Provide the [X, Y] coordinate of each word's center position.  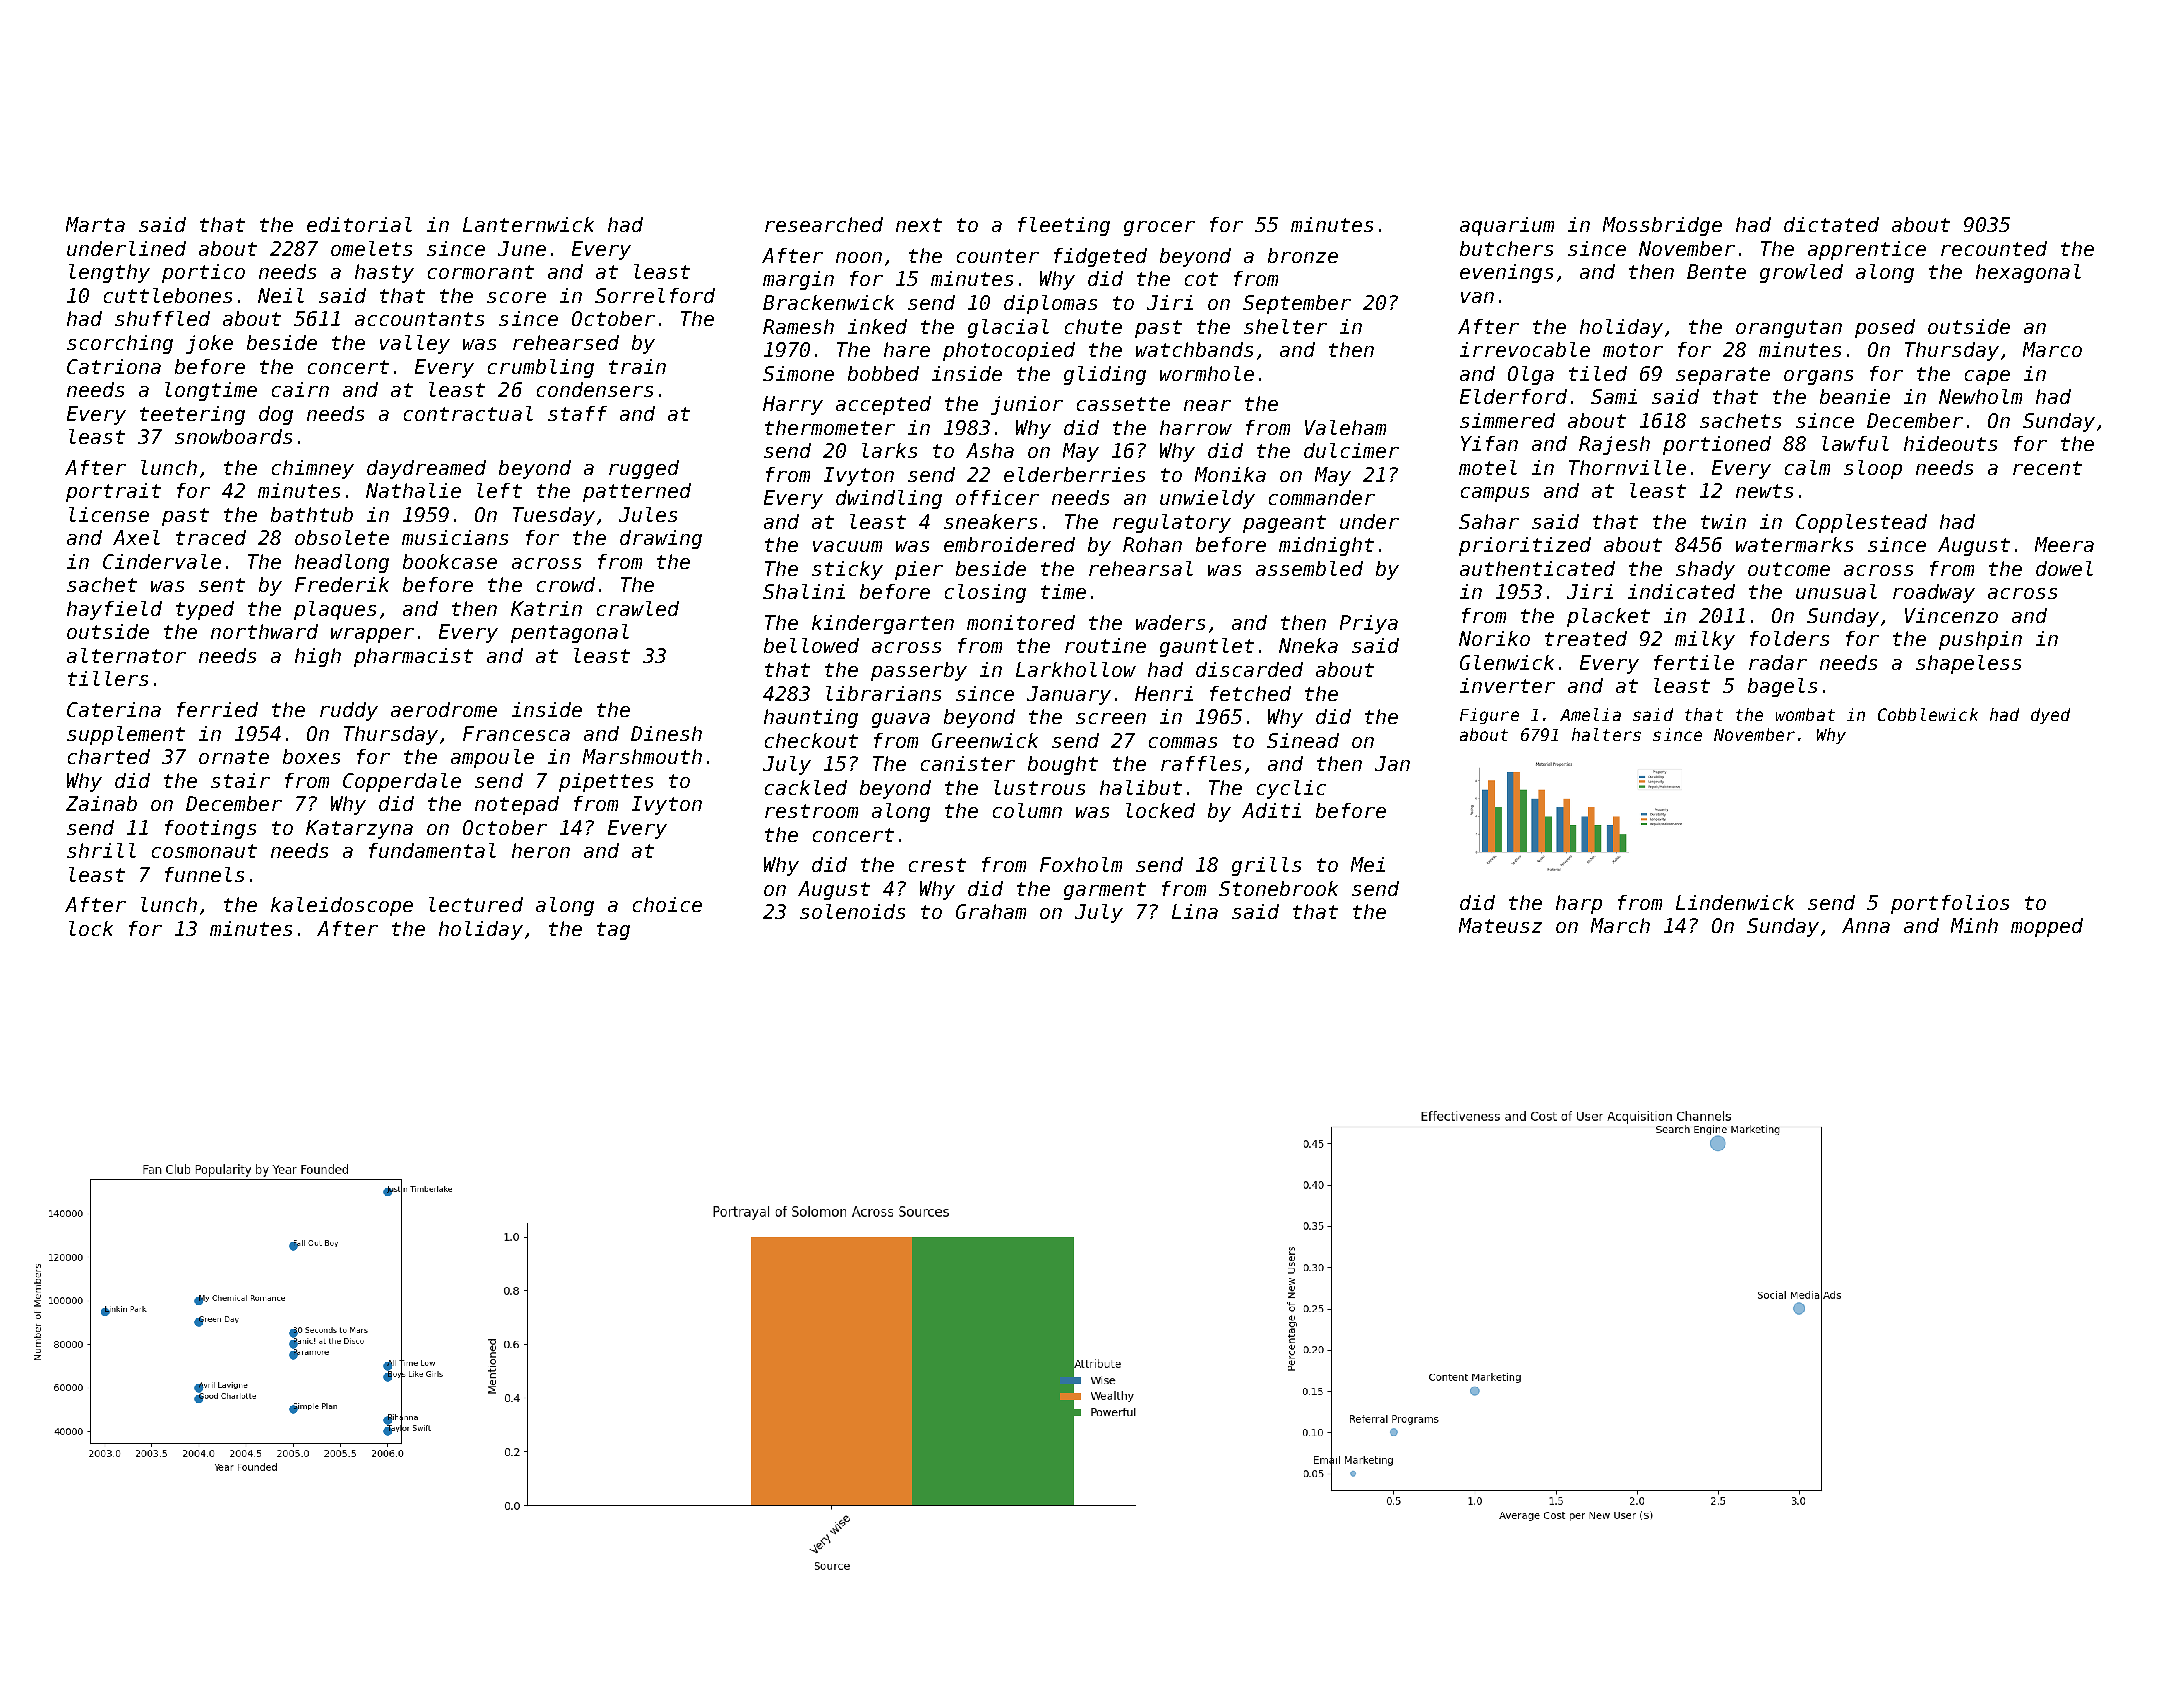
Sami [1614, 396]
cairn [300, 389]
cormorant [481, 272]
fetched [1250, 693]
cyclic [1291, 789]
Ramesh [798, 326]
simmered [1507, 420]
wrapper [372, 635]
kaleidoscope [342, 906]
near [1207, 405]
